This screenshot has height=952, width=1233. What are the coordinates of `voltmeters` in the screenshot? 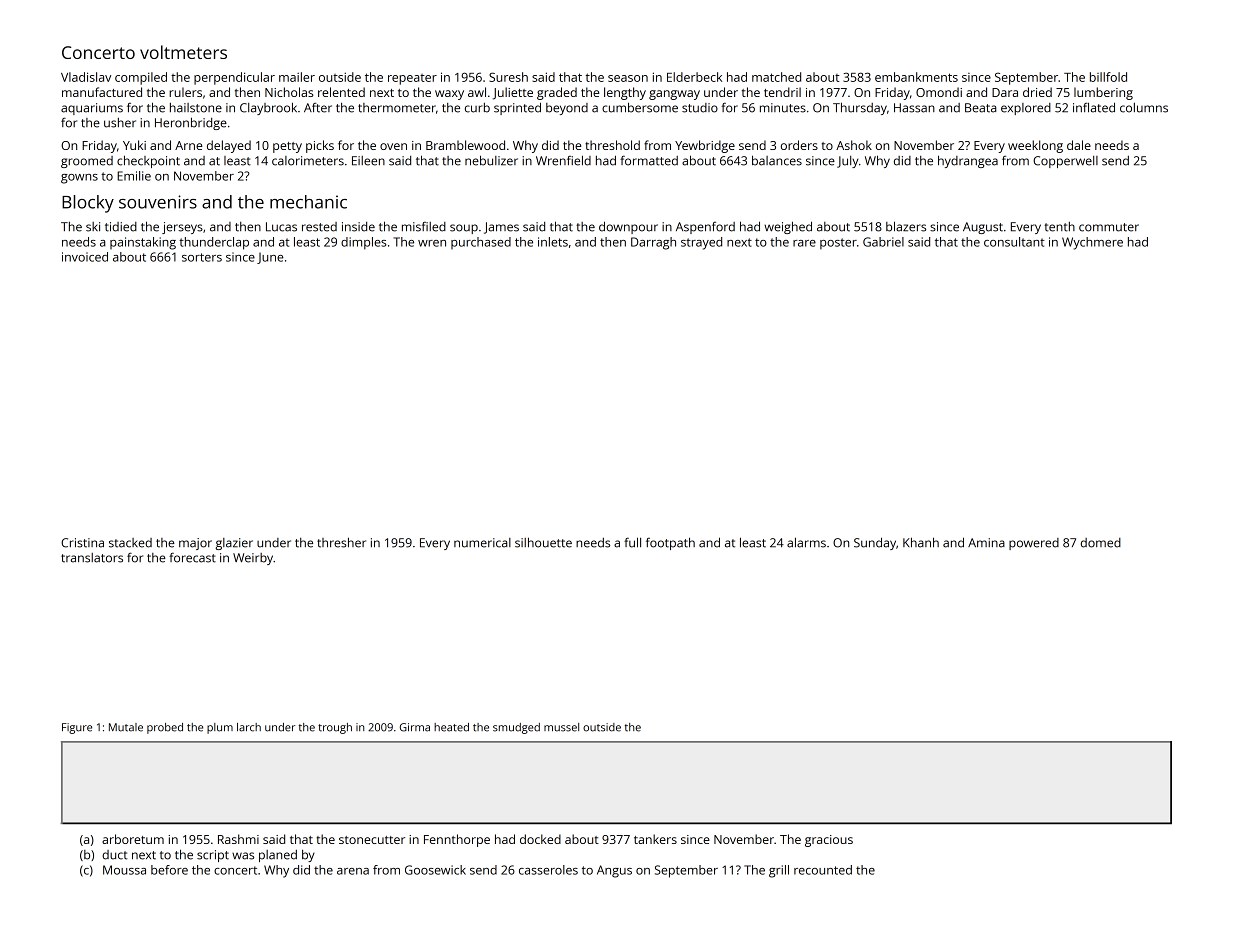 It's located at (183, 52).
